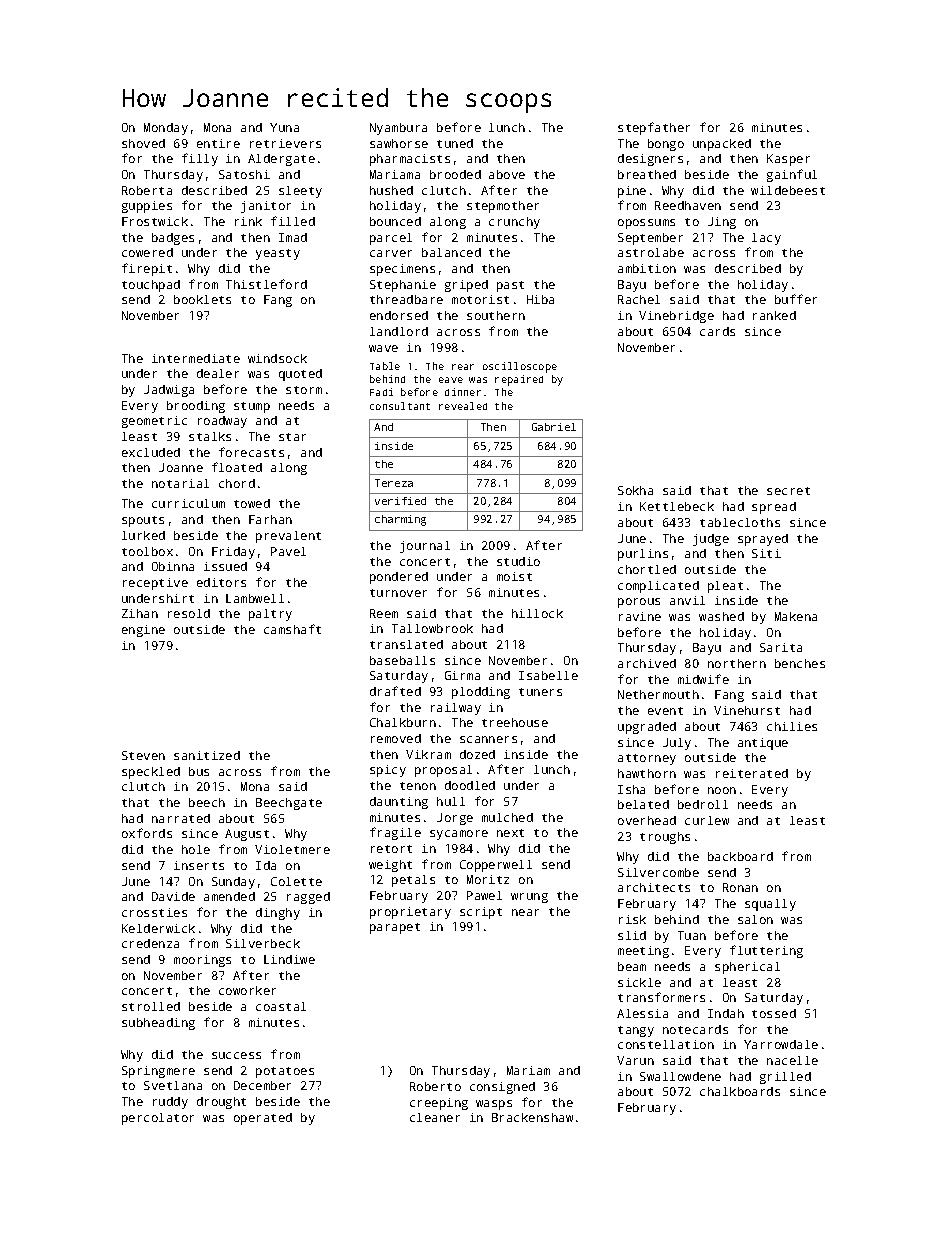 The width and height of the screenshot is (952, 1233). I want to click on cowered, so click(147, 252).
